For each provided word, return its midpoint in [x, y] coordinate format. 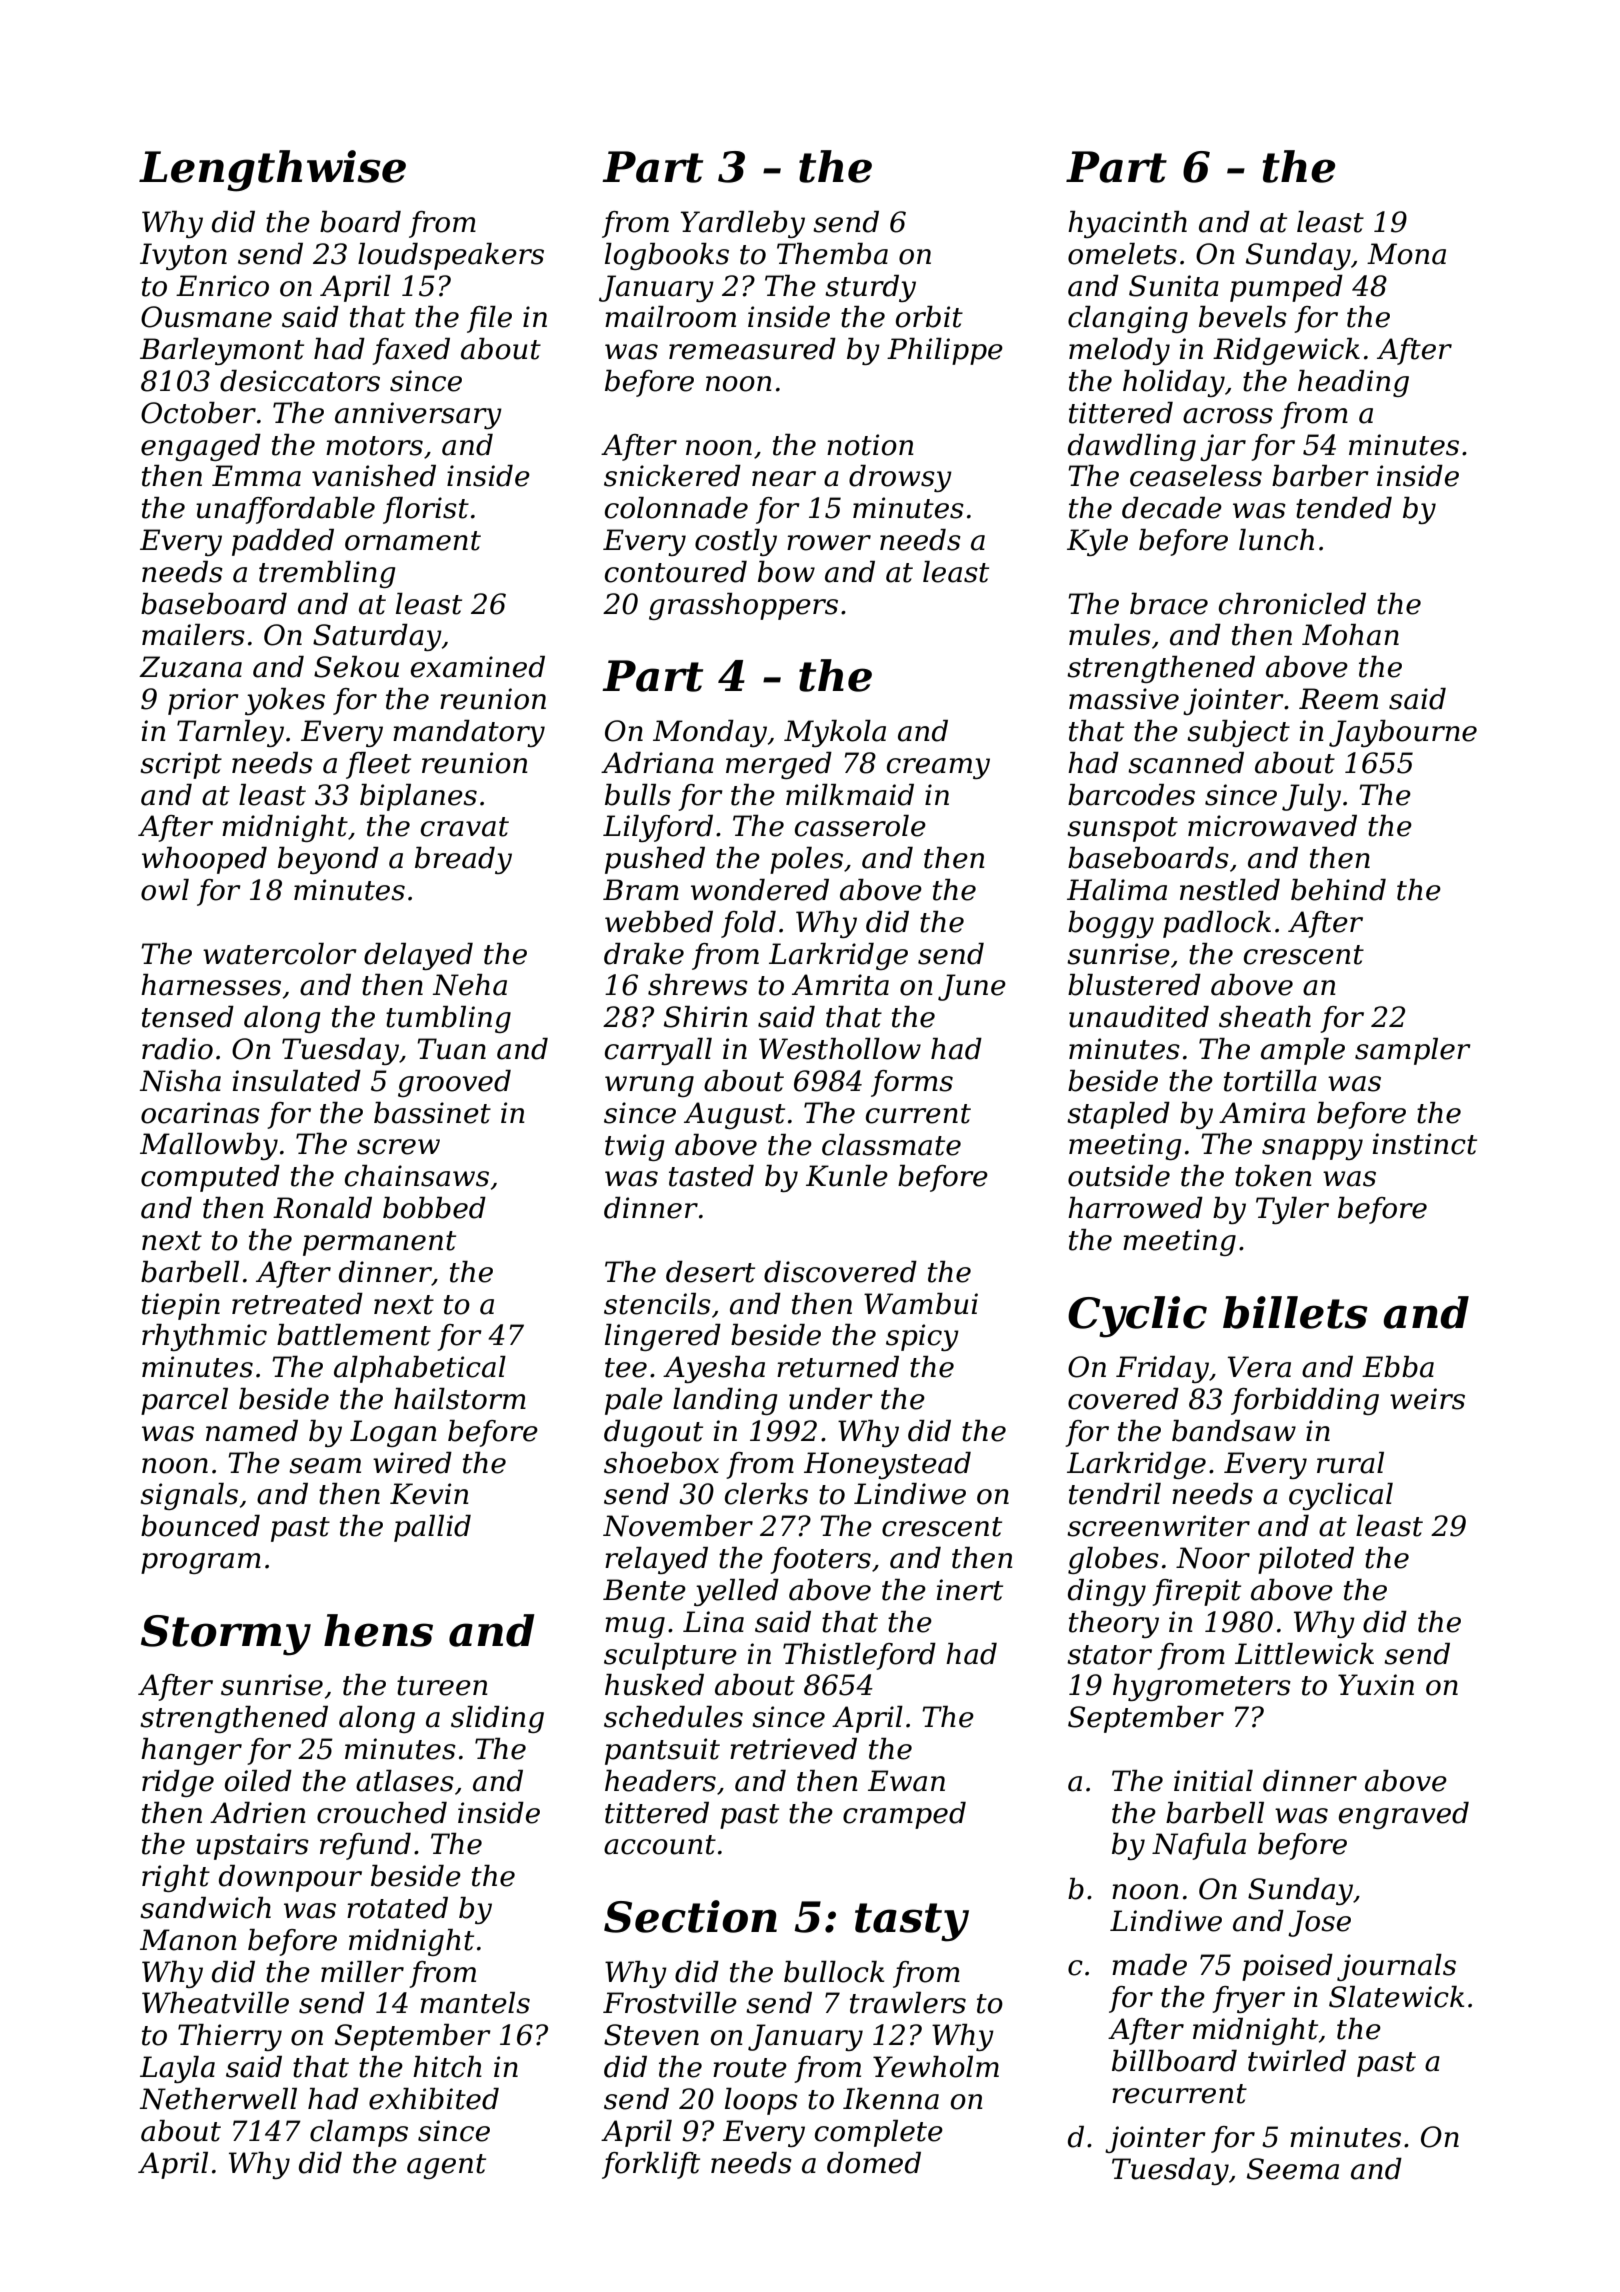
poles [806, 860]
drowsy [900, 478]
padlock [1217, 924]
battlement [354, 1335]
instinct [1425, 1144]
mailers [193, 635]
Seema [1293, 2169]
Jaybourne [1403, 733]
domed [874, 2163]
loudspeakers [451, 256]
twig [634, 1147]
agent [446, 2166]
